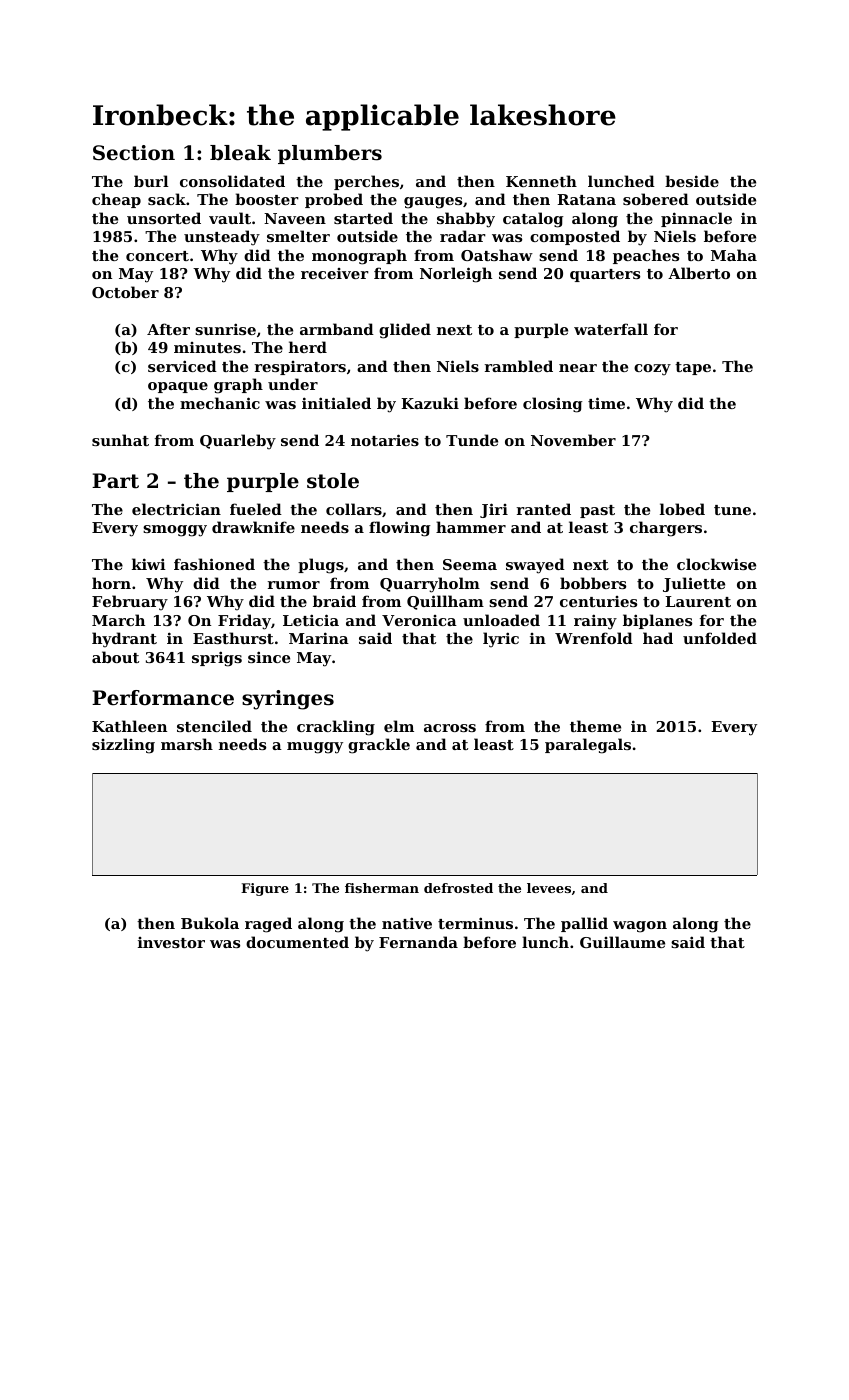  Describe the element at coordinates (134, 153) in the screenshot. I see `Section` at that location.
